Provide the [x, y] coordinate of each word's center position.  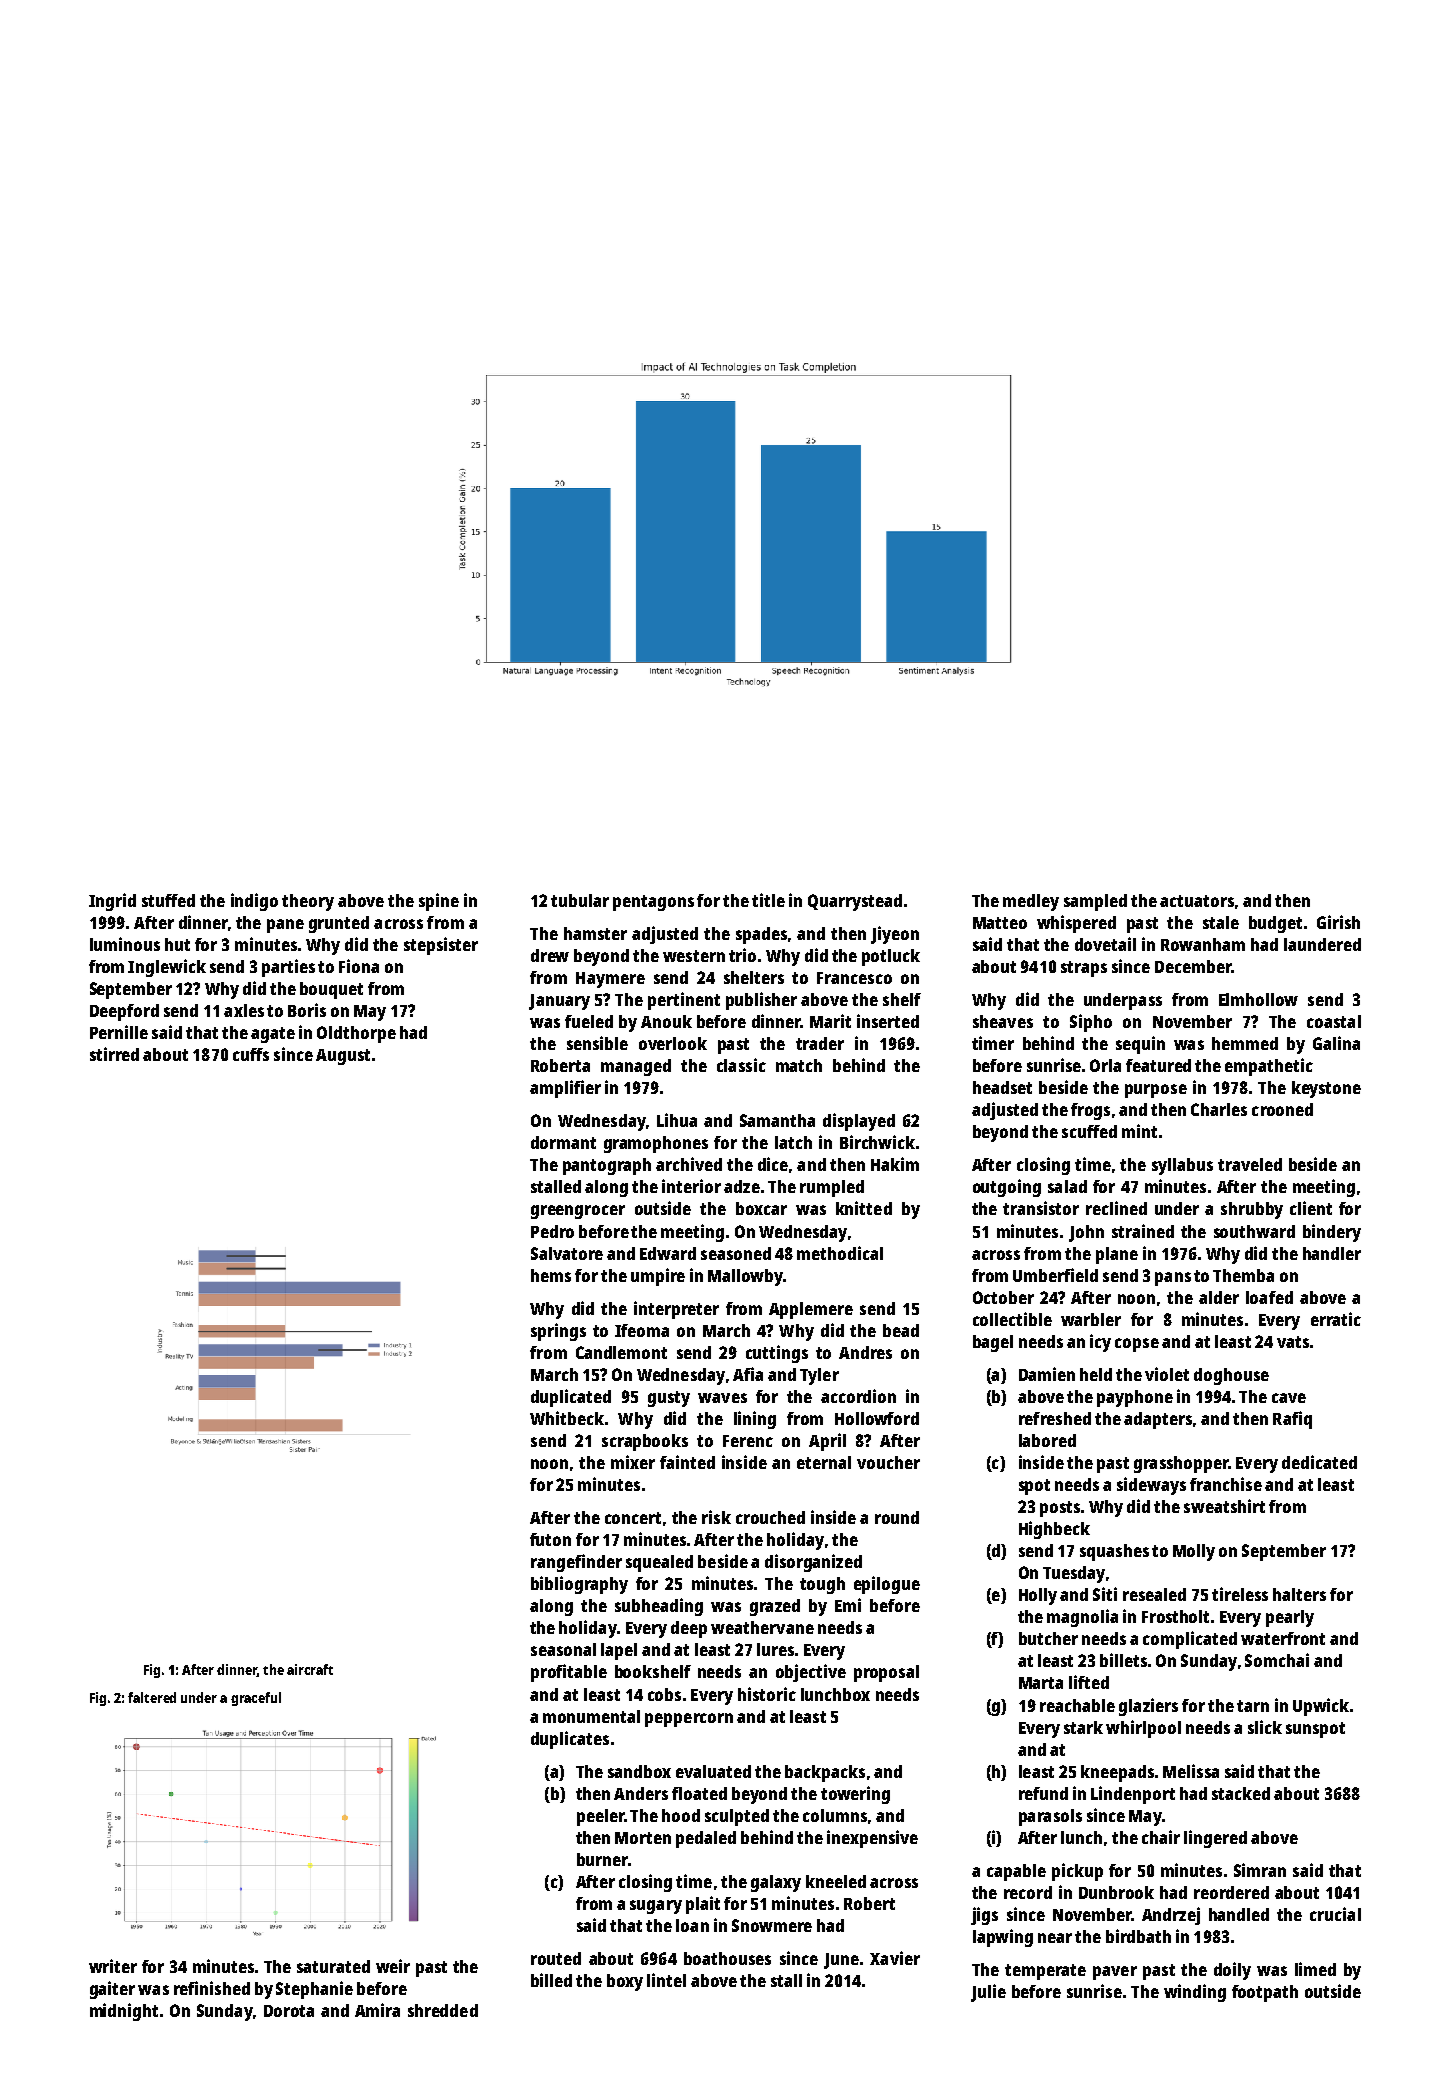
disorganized [813, 1563]
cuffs [251, 1054]
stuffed [168, 900]
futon [550, 1539]
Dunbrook [1116, 1892]
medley [1031, 902]
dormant [563, 1142]
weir [393, 1966]
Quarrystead [855, 902]
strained [1143, 1231]
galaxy [776, 1883]
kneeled [836, 1881]
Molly [1194, 1552]
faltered [152, 1697]
